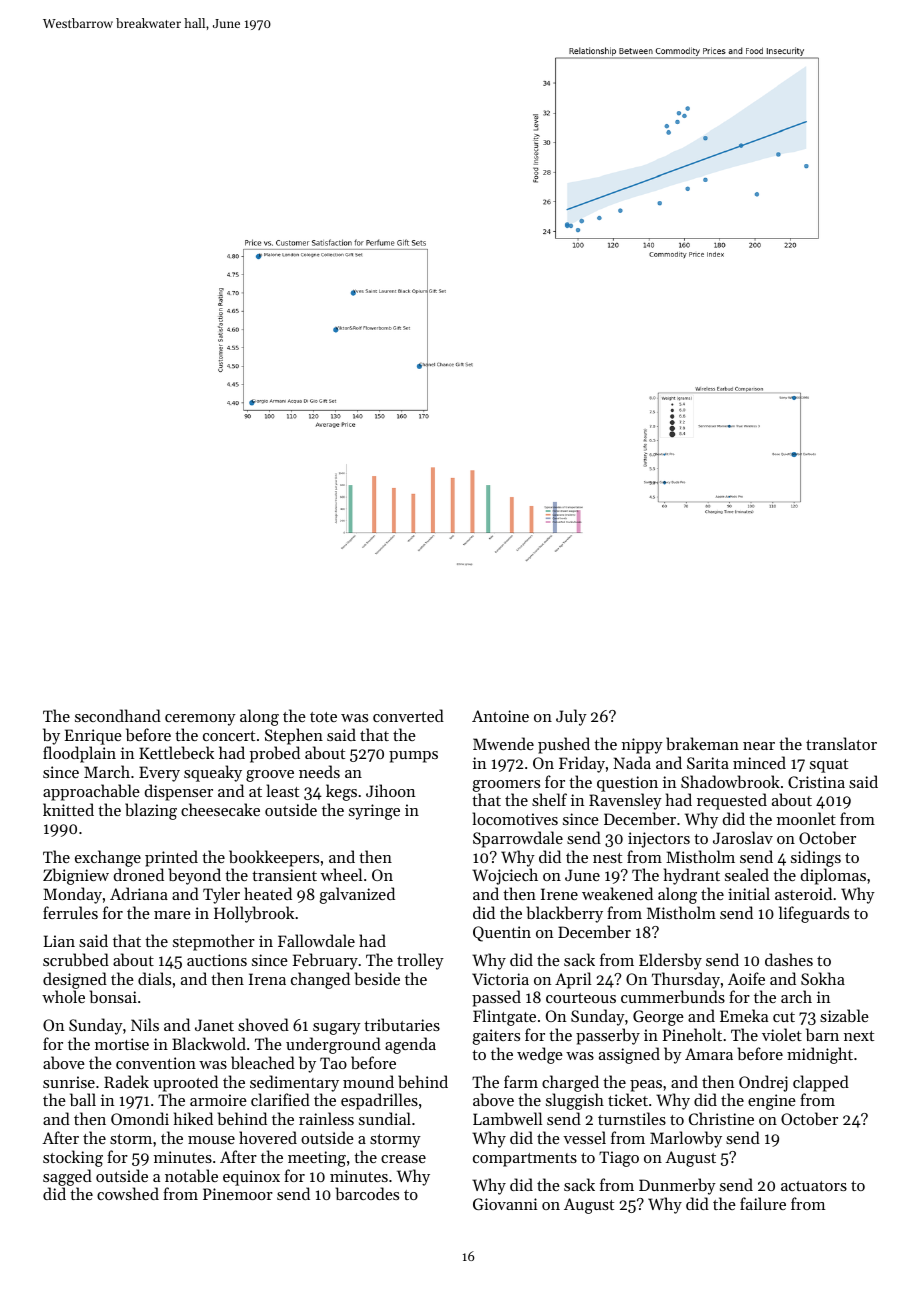 This screenshot has height=1308, width=924. What do you see at coordinates (619, 1159) in the screenshot?
I see `Tiago` at bounding box center [619, 1159].
